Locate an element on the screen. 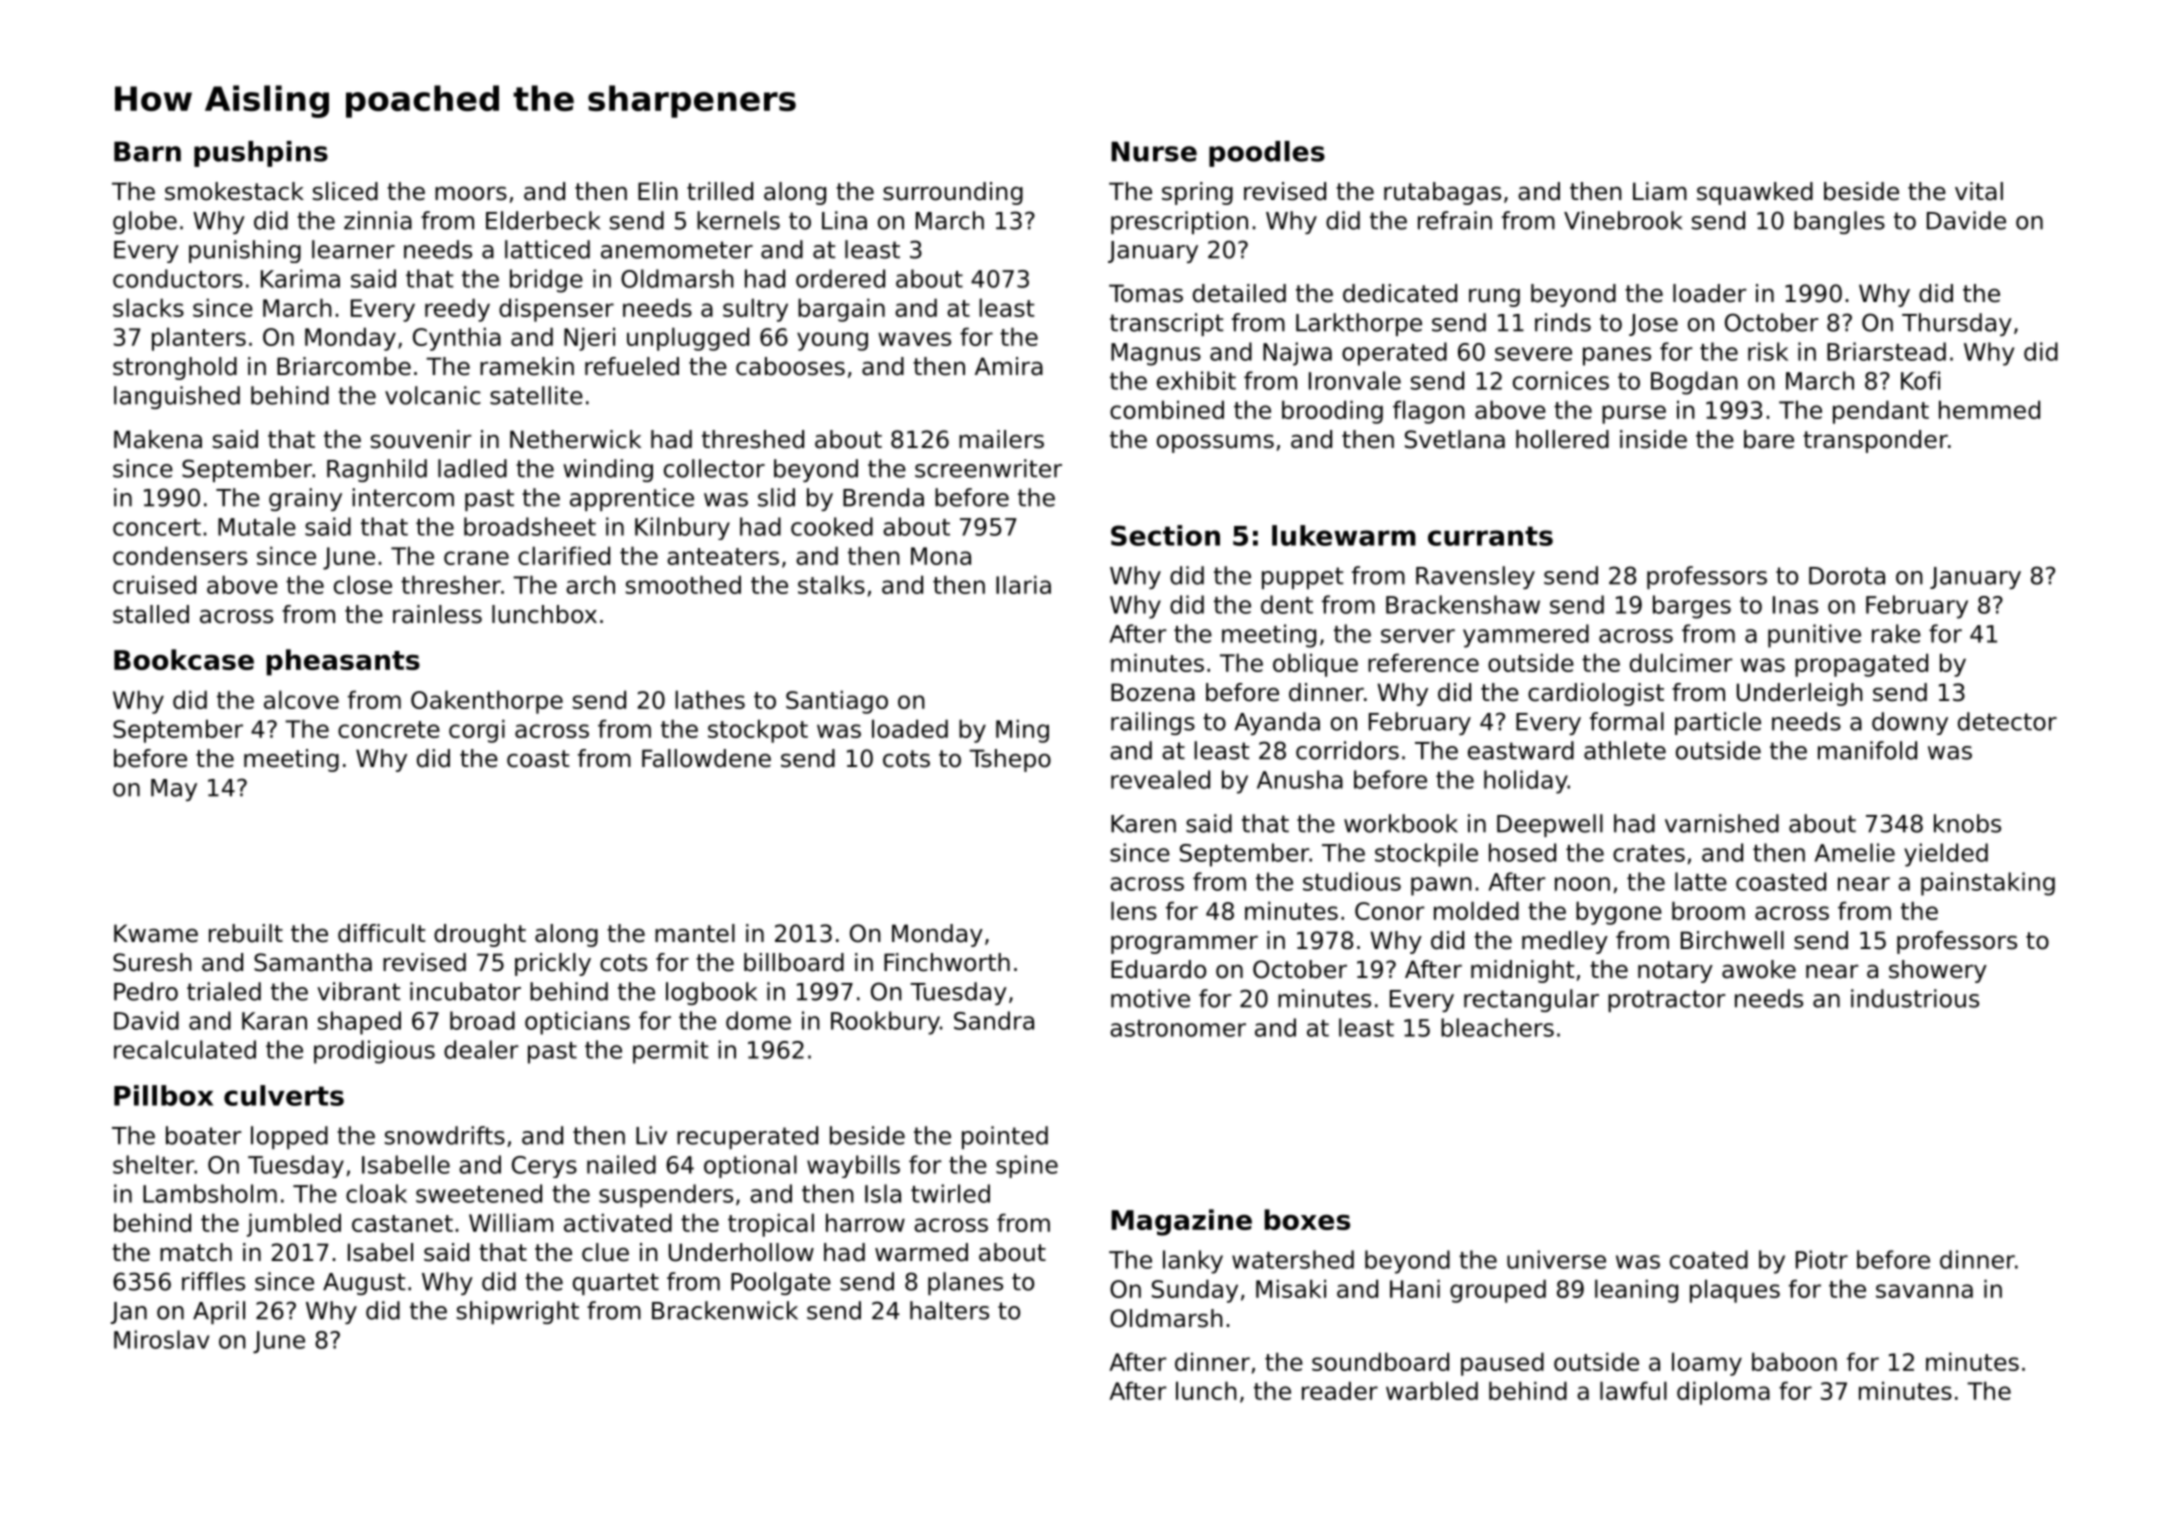  Oakenthorpe is located at coordinates (487, 702).
